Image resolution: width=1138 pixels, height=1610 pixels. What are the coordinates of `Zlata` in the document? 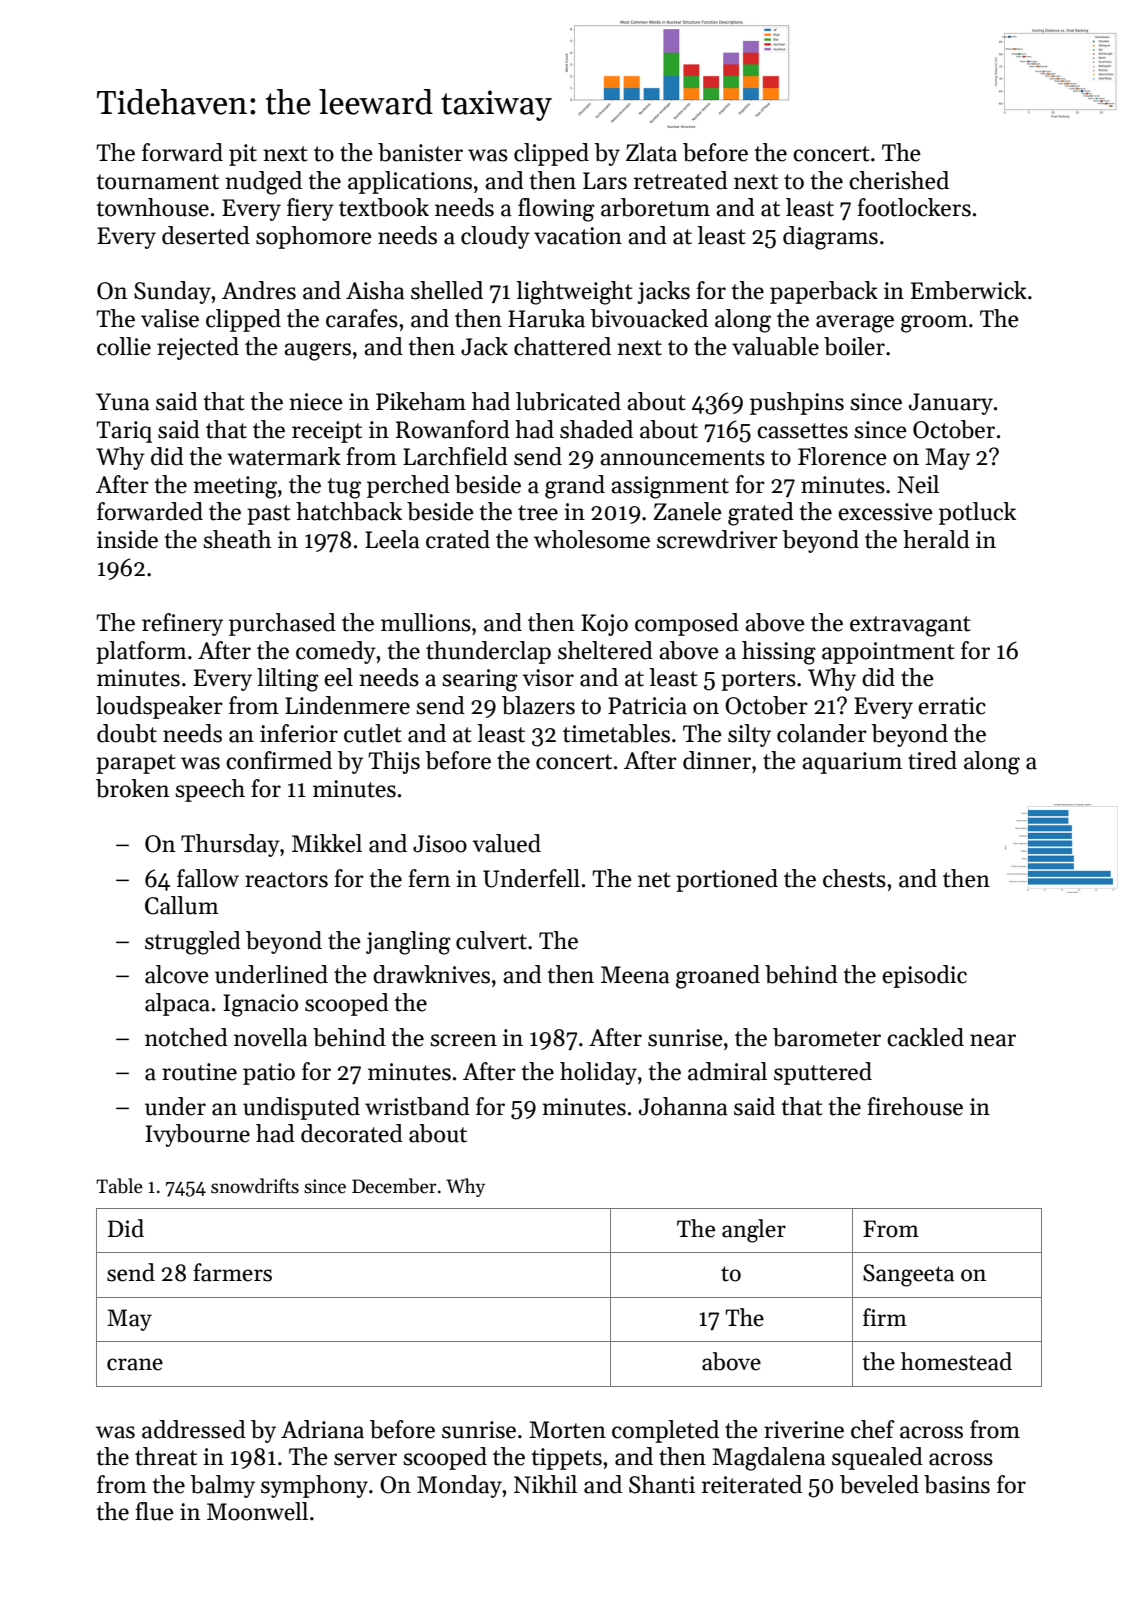 It's located at (651, 152).
